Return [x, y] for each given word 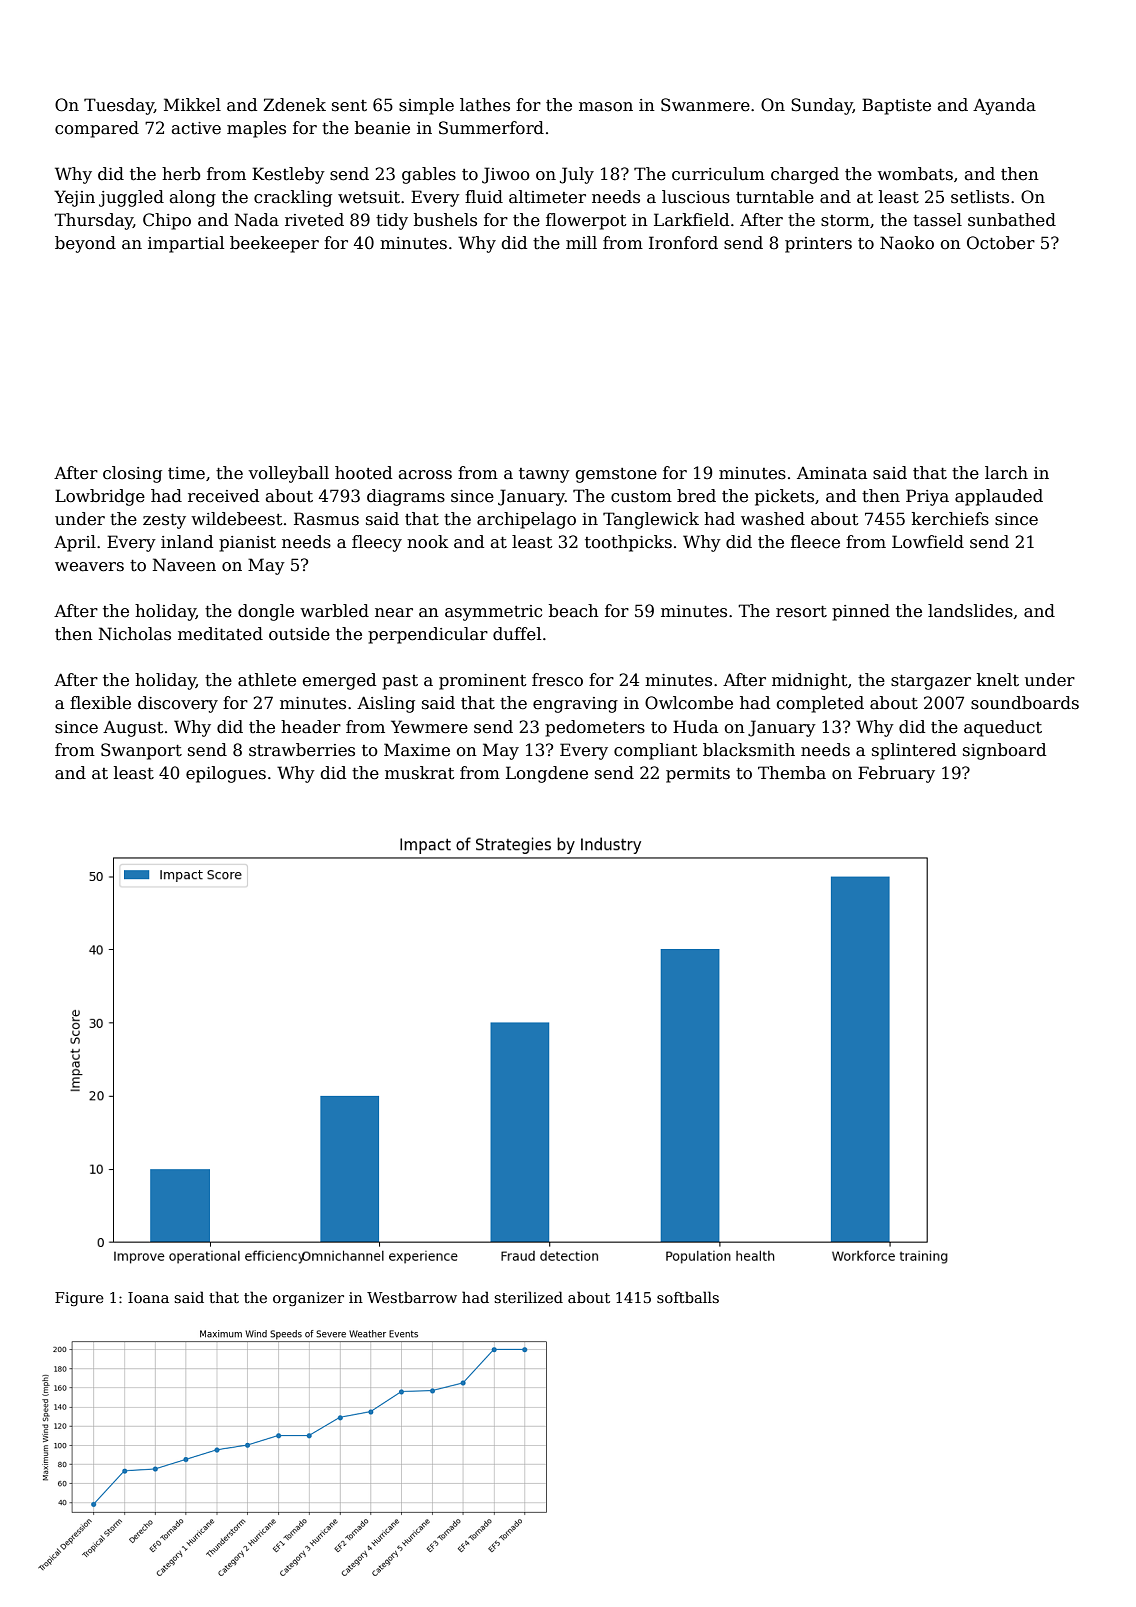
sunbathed [1012, 220]
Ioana [148, 1297]
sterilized [528, 1297]
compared [97, 129]
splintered [914, 751]
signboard [1004, 751]
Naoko [907, 243]
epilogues [226, 774]
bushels [445, 220]
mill [581, 242]
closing [132, 474]
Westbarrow [412, 1297]
